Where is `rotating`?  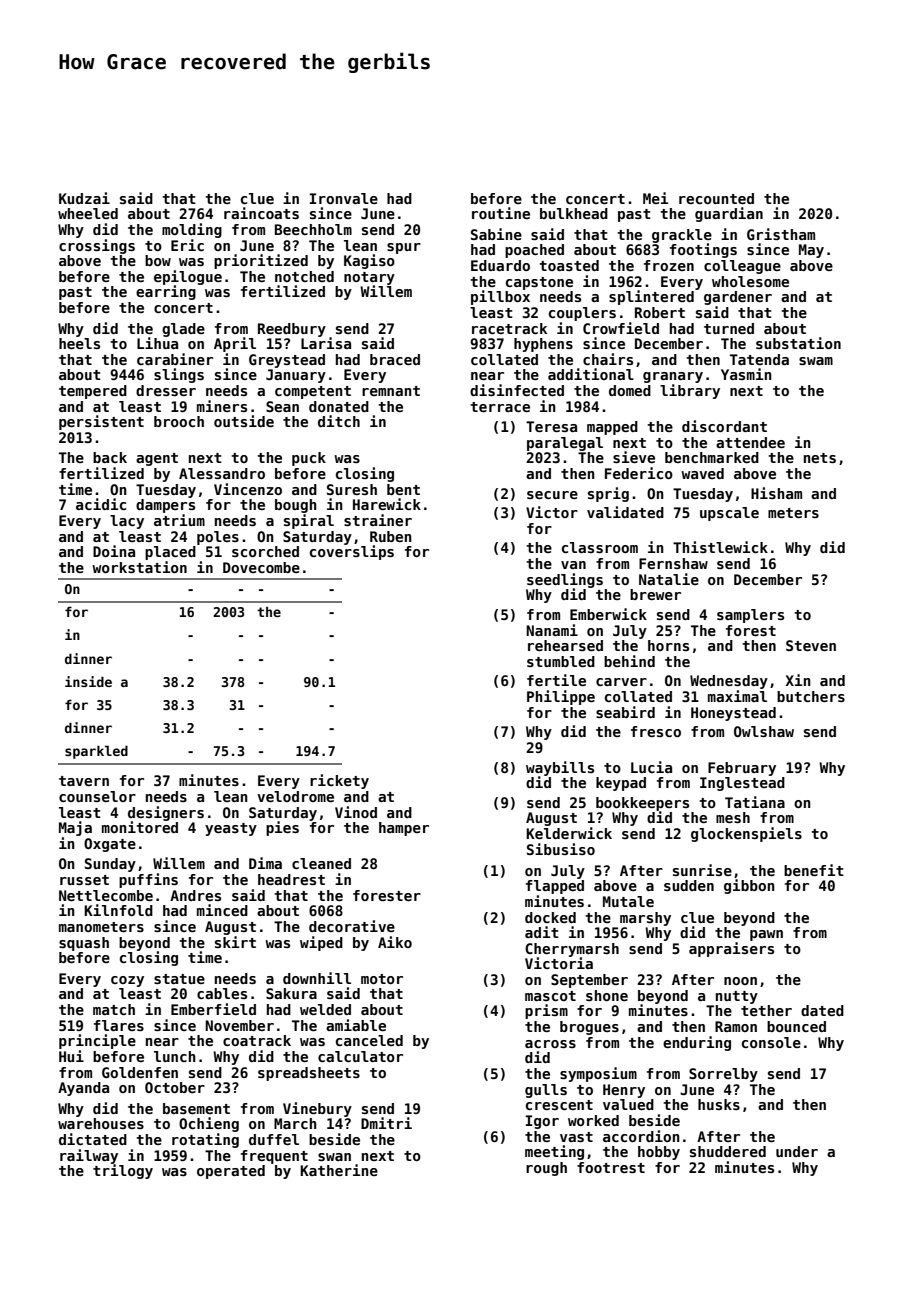
rotating is located at coordinates (205, 1140).
